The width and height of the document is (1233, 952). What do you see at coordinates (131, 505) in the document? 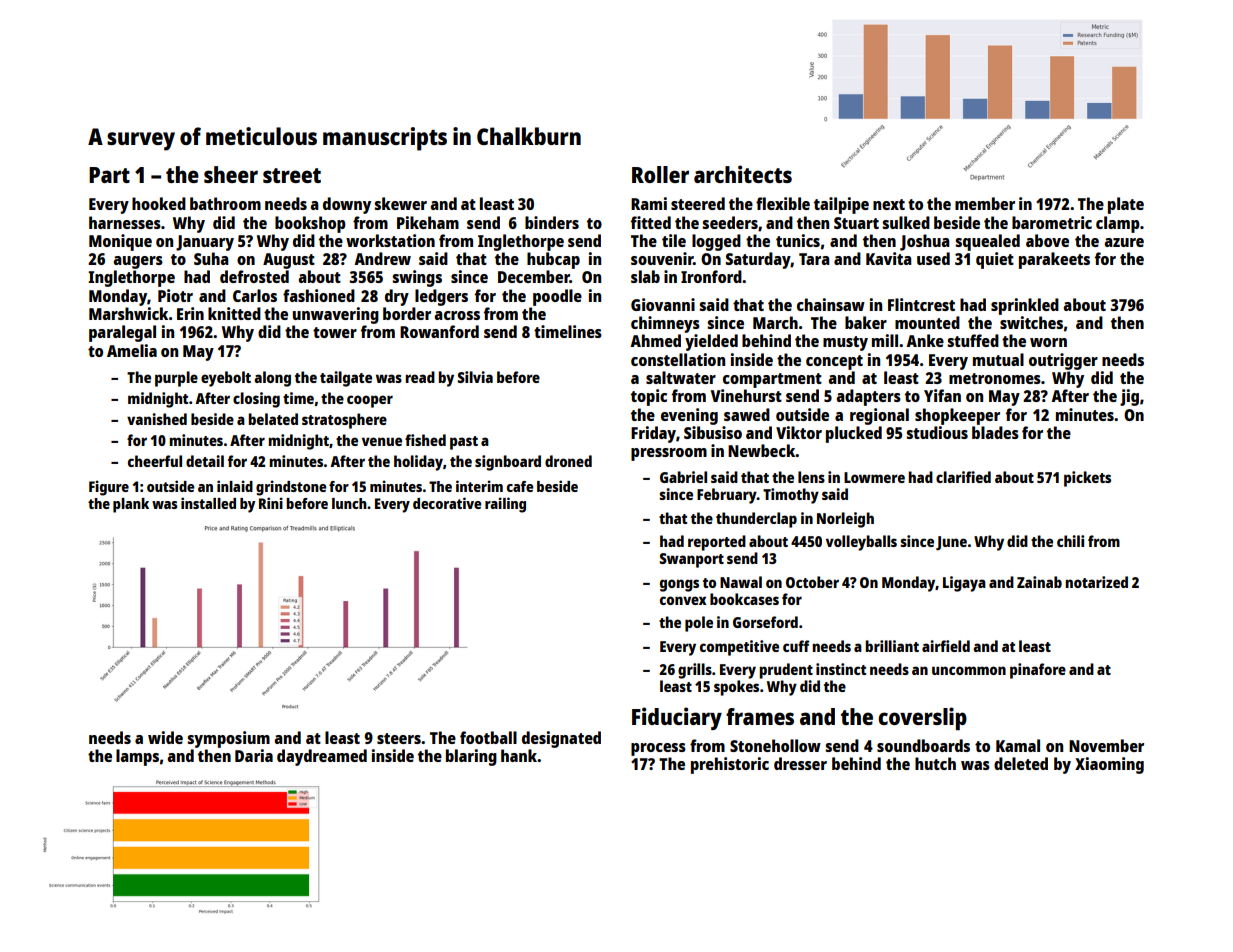
I see `plank` at bounding box center [131, 505].
